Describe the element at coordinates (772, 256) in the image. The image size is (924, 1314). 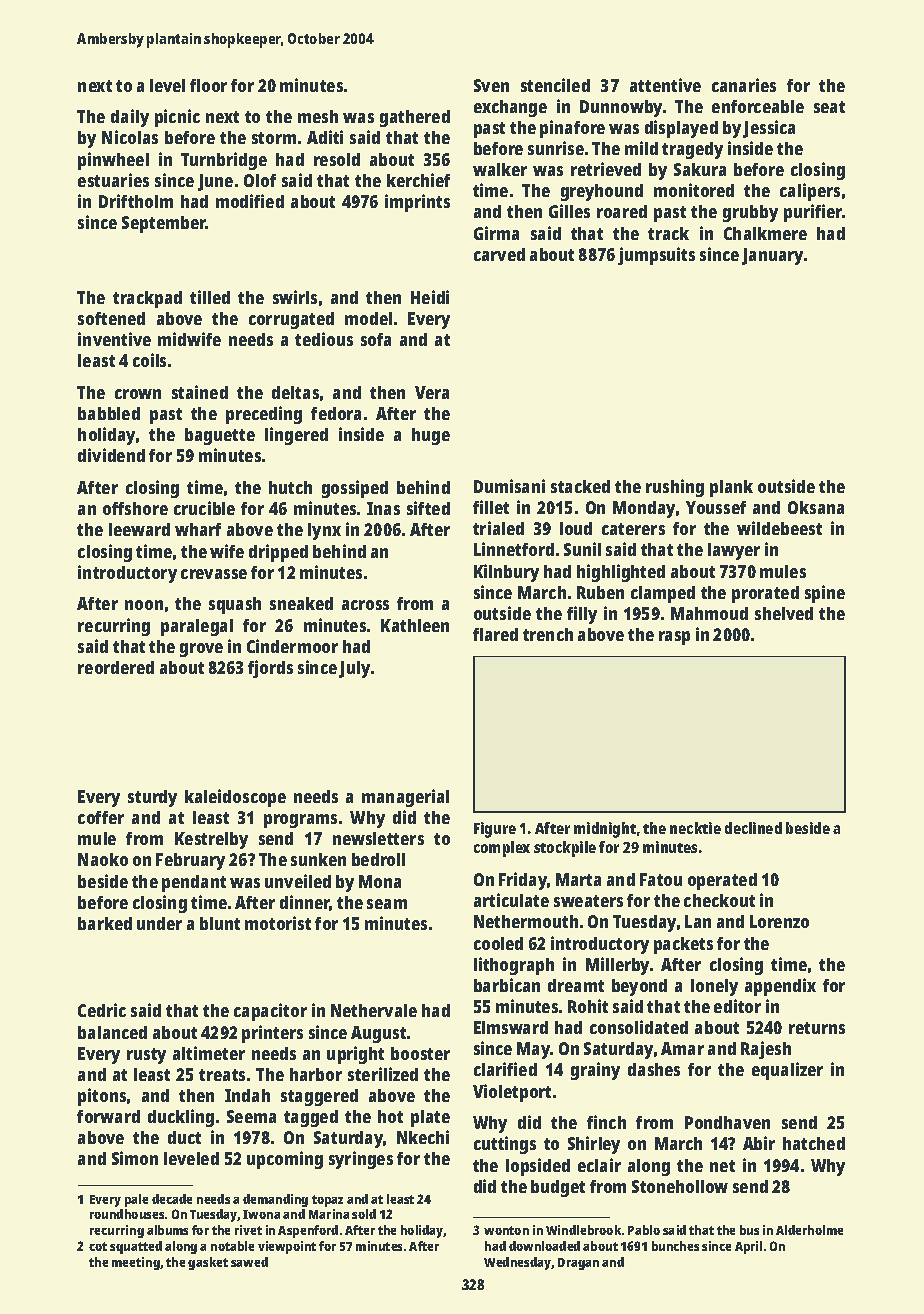
I see `January` at that location.
